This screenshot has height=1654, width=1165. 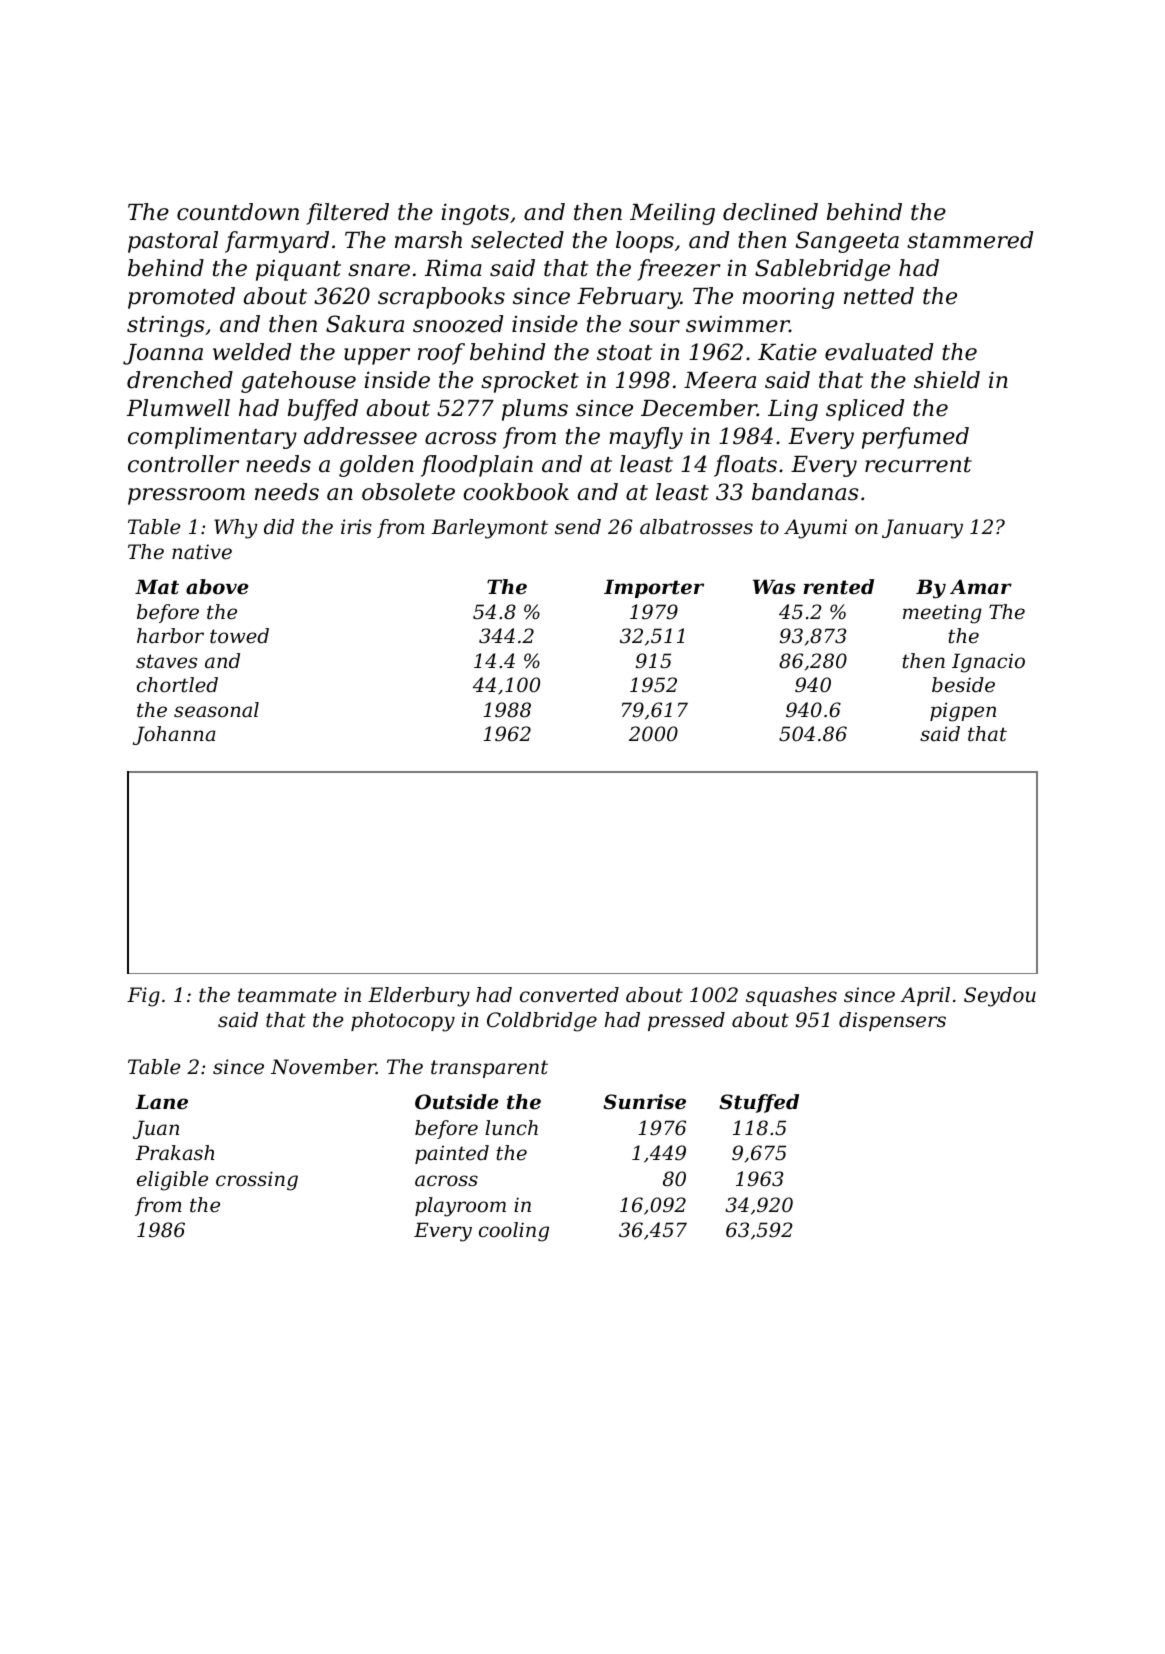 I want to click on Lane, so click(x=161, y=1102).
